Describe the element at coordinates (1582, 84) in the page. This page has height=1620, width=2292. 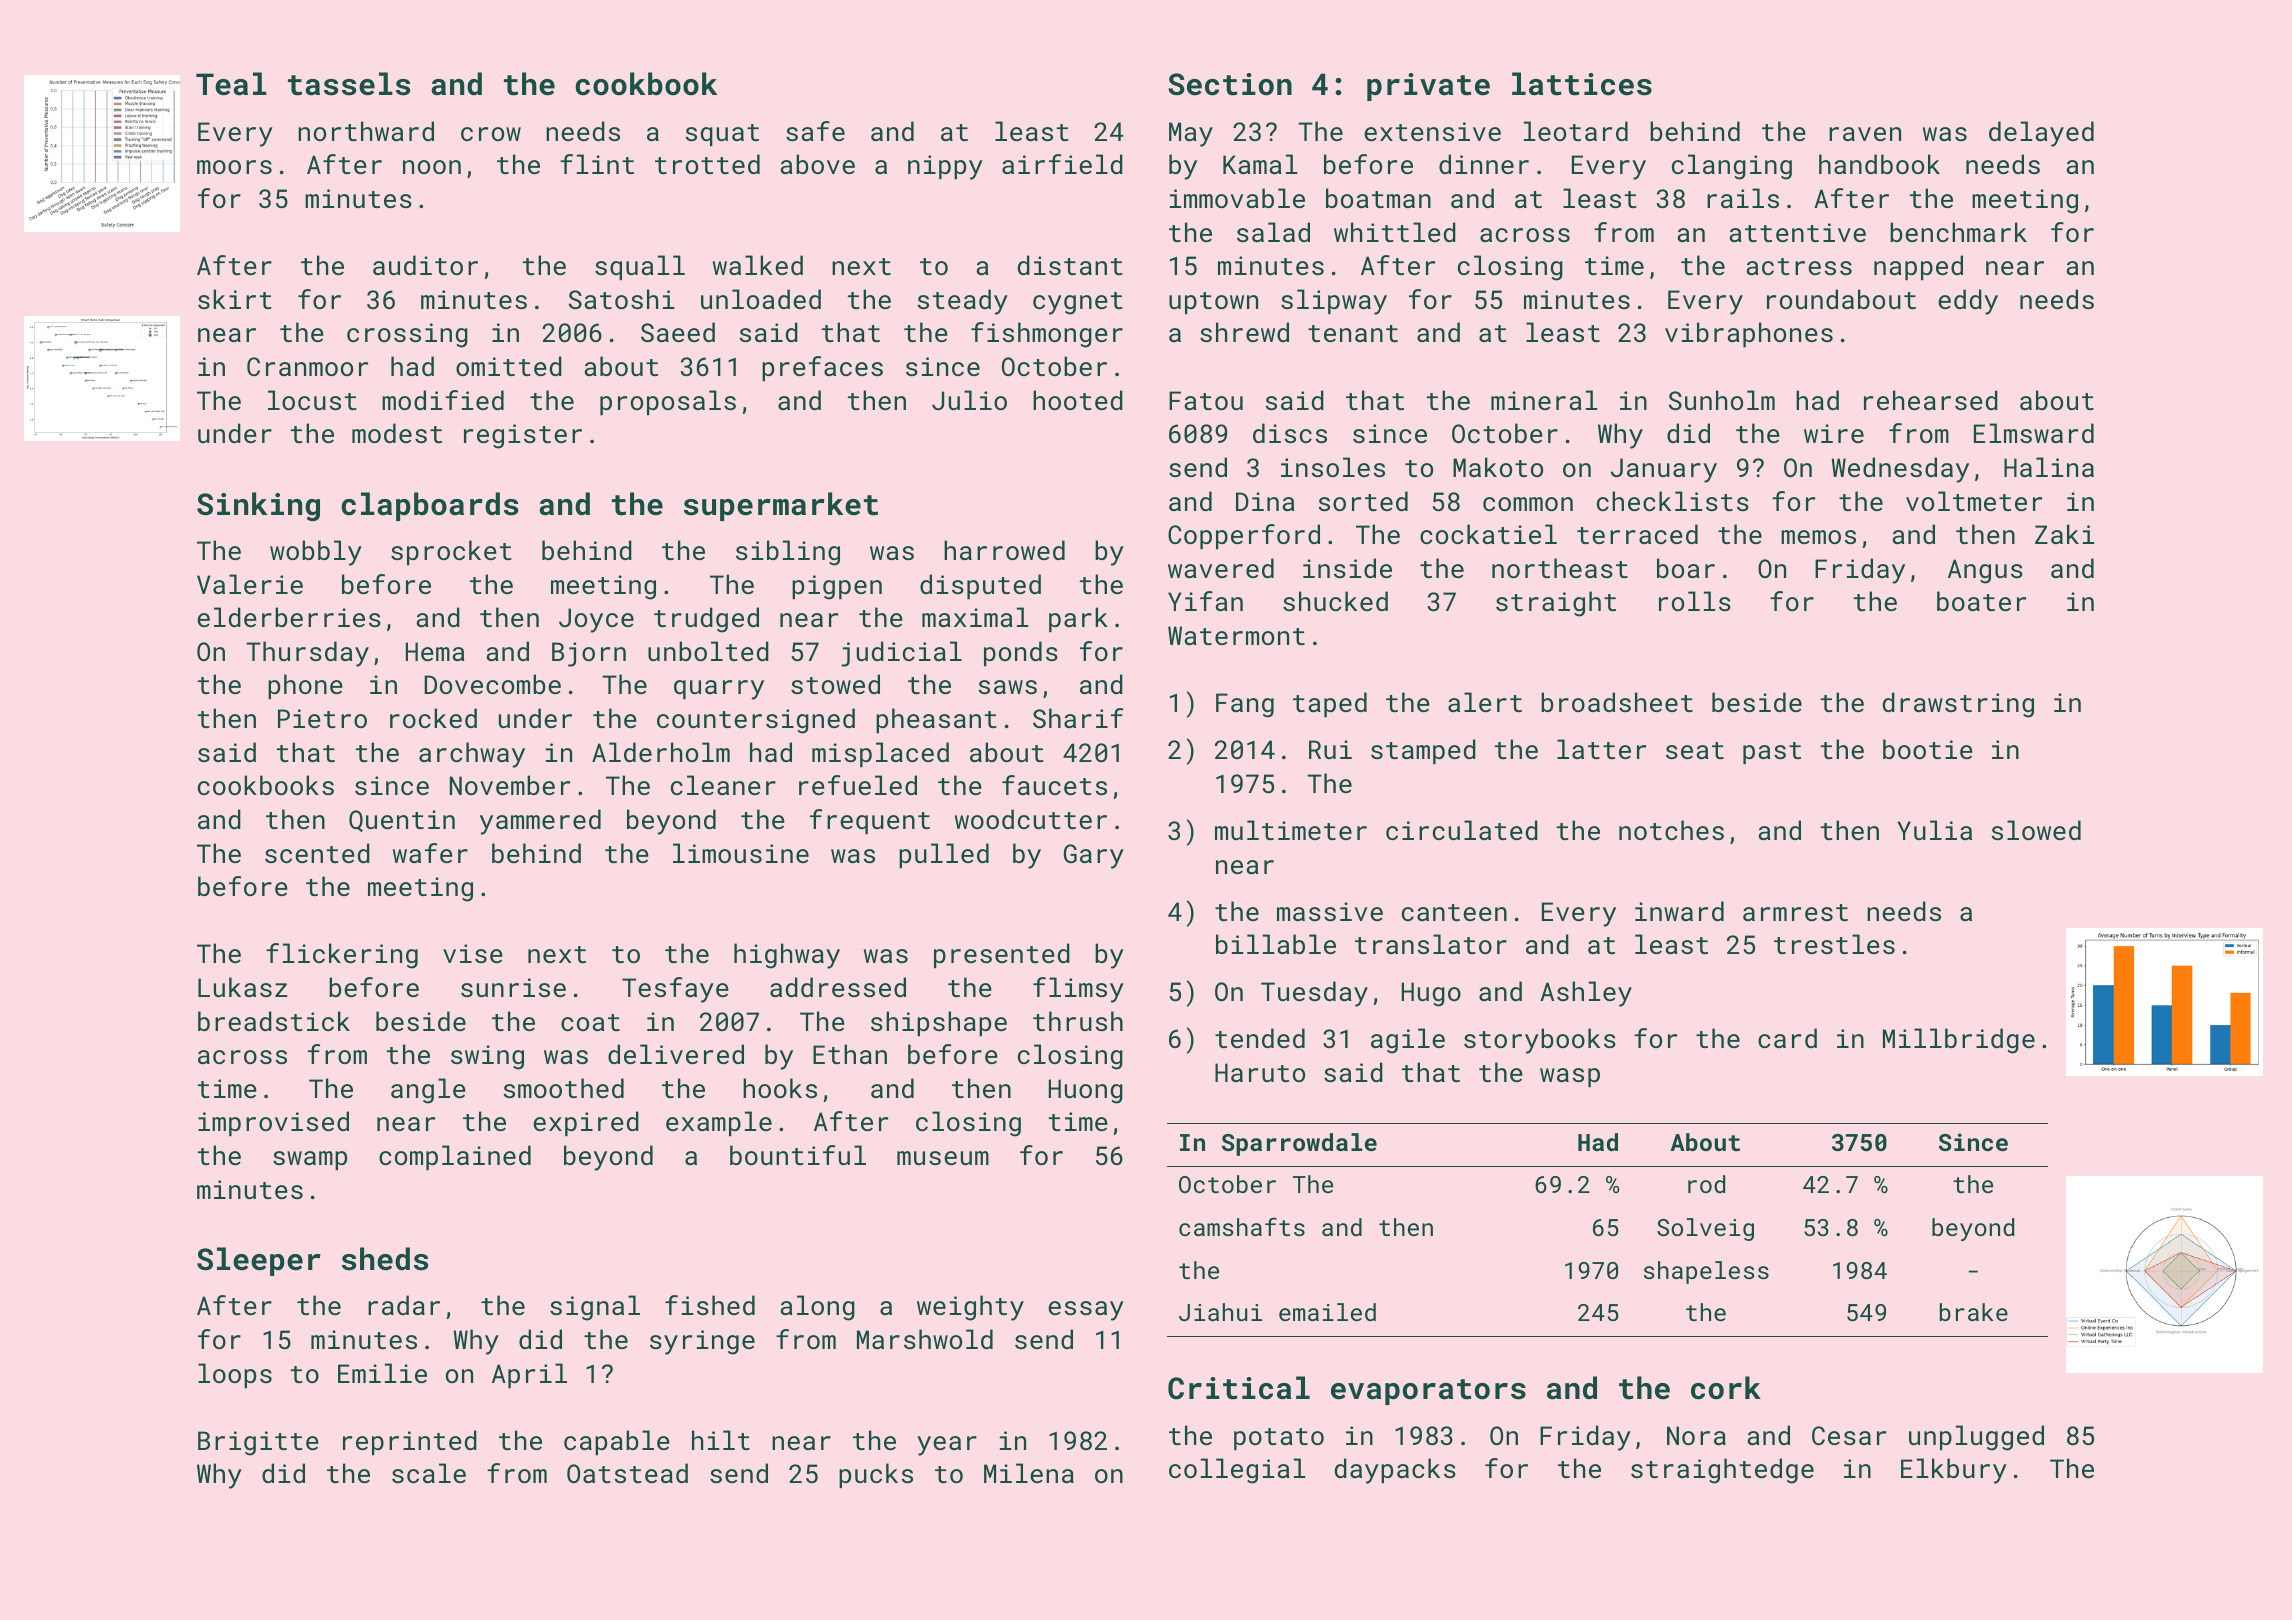
I see `lattices` at that location.
